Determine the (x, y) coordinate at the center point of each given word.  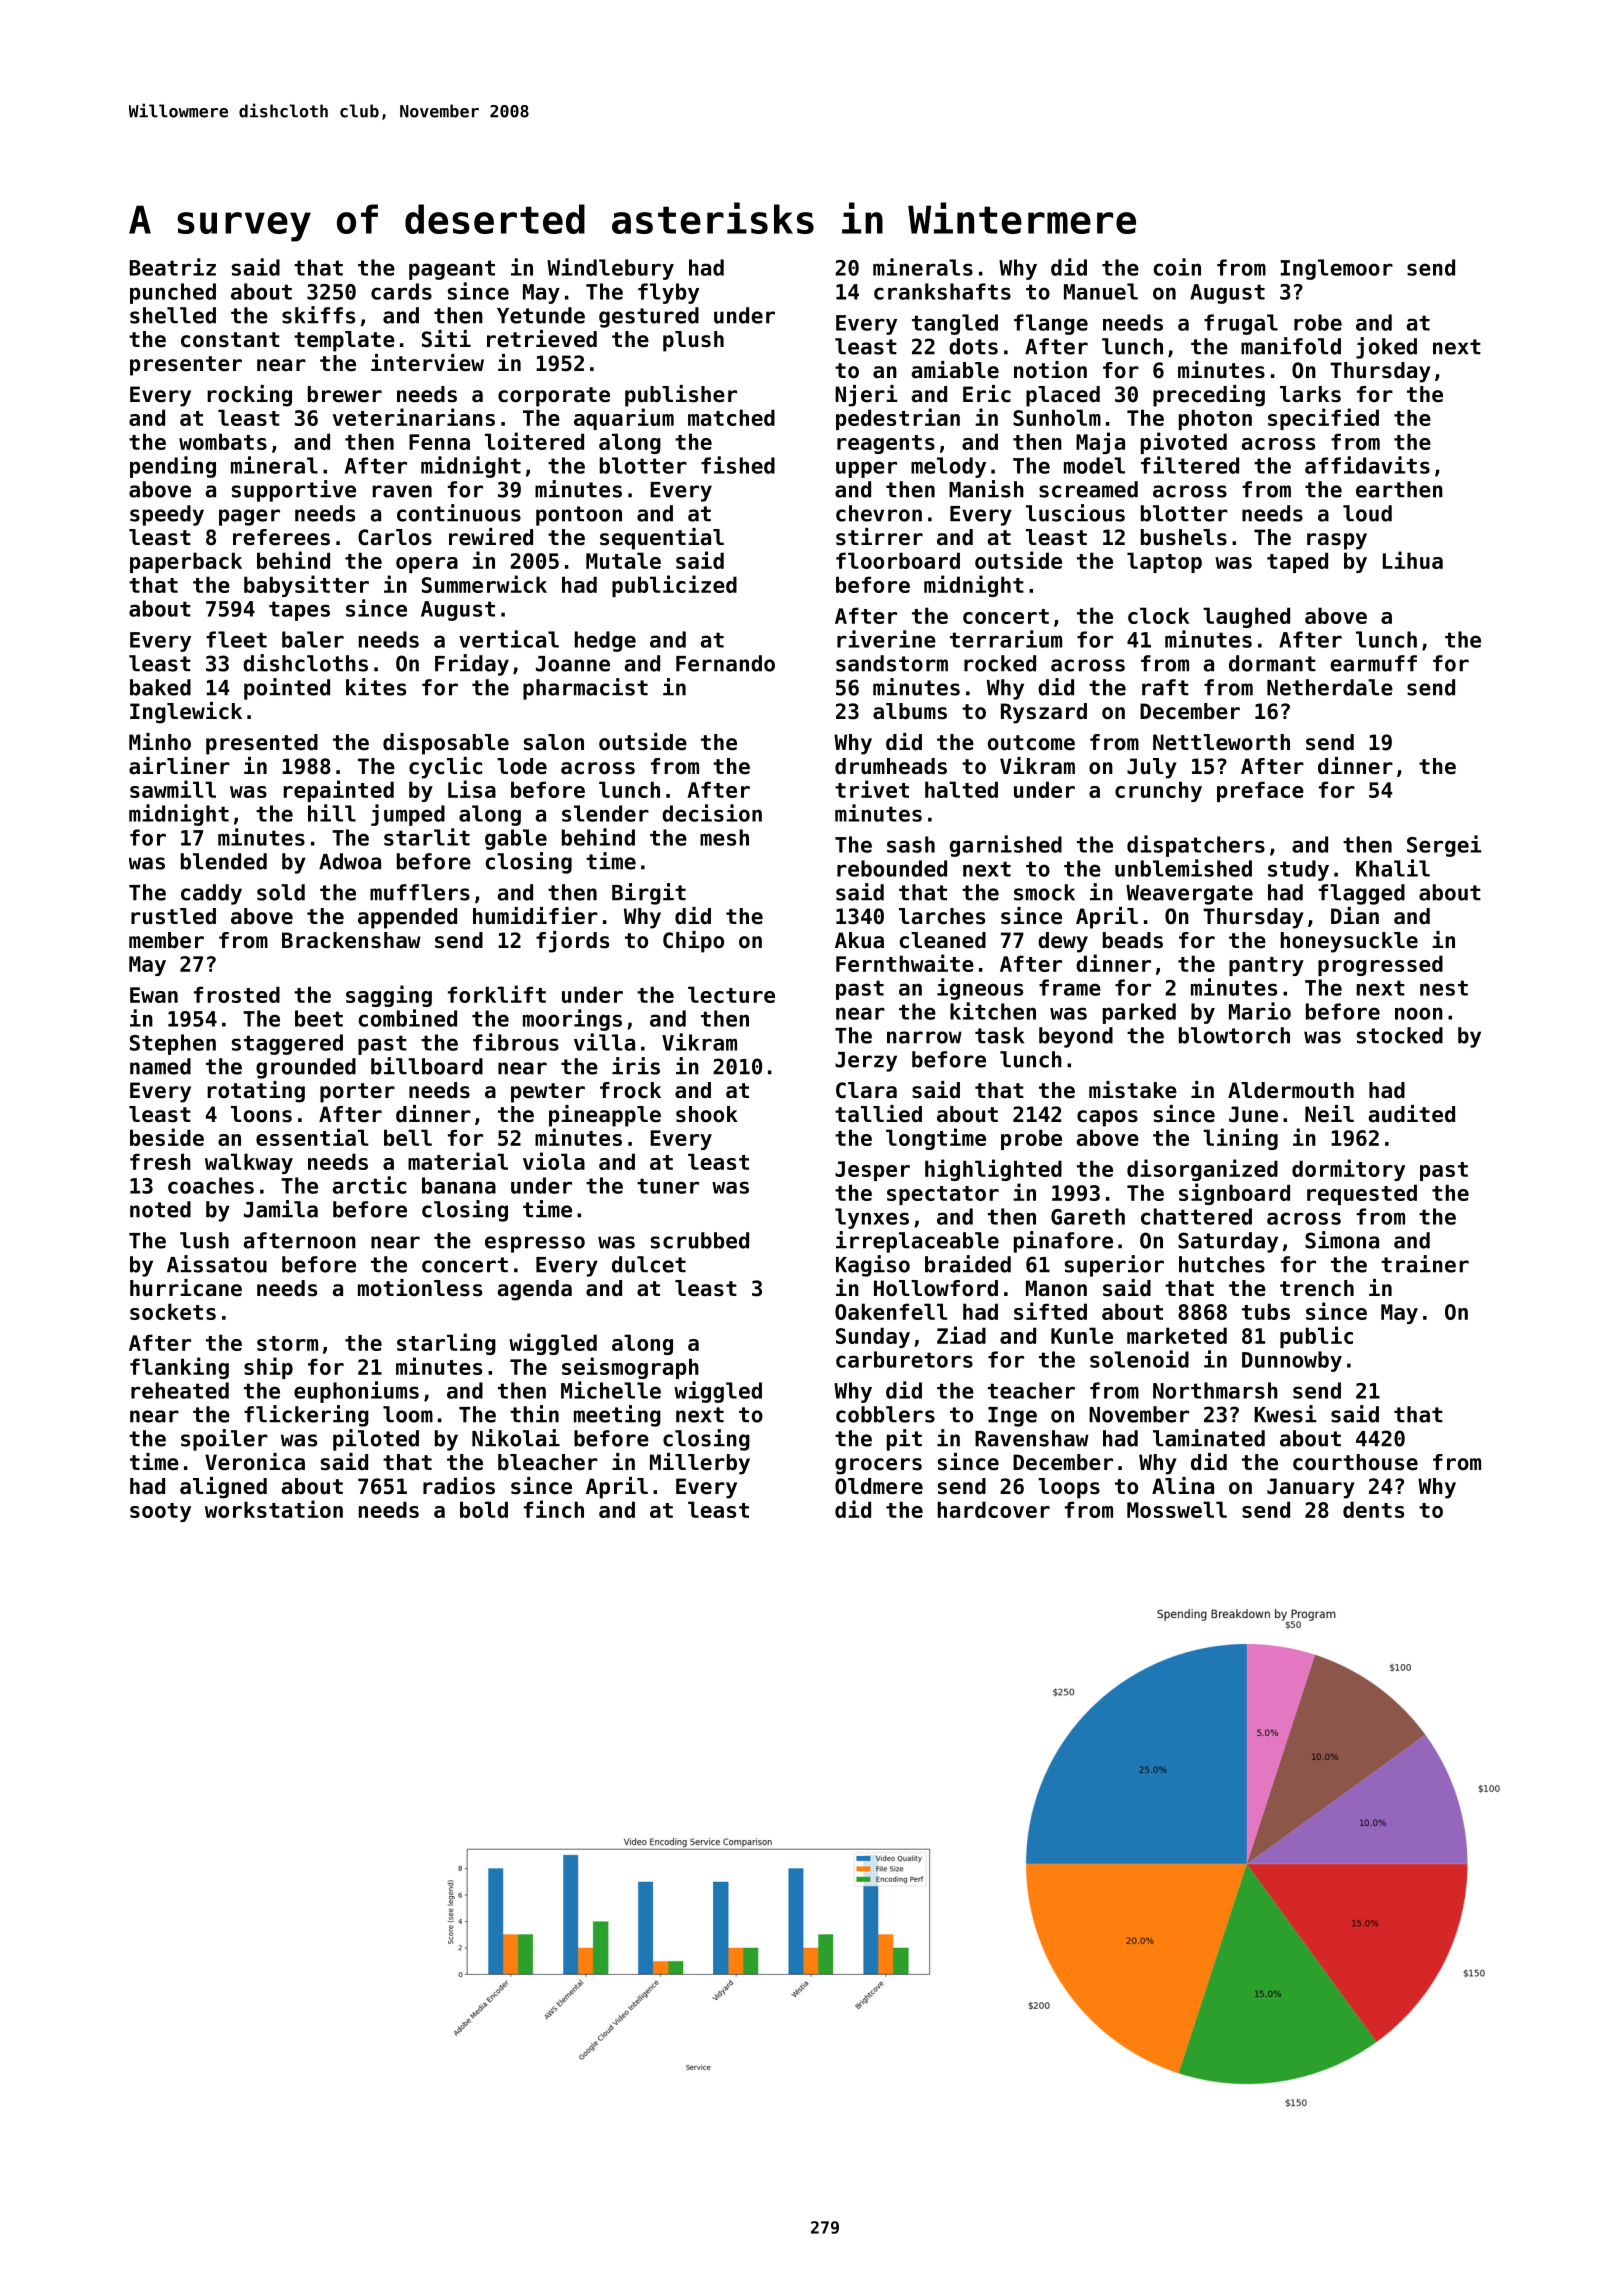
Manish (986, 489)
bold (484, 1509)
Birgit (649, 894)
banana (459, 1185)
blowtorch (1234, 1035)
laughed (1246, 617)
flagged (1362, 894)
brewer (345, 394)
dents (1373, 1509)
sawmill (173, 789)
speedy (167, 515)
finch (554, 1509)
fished (738, 465)
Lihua (1413, 560)
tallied (878, 1114)
